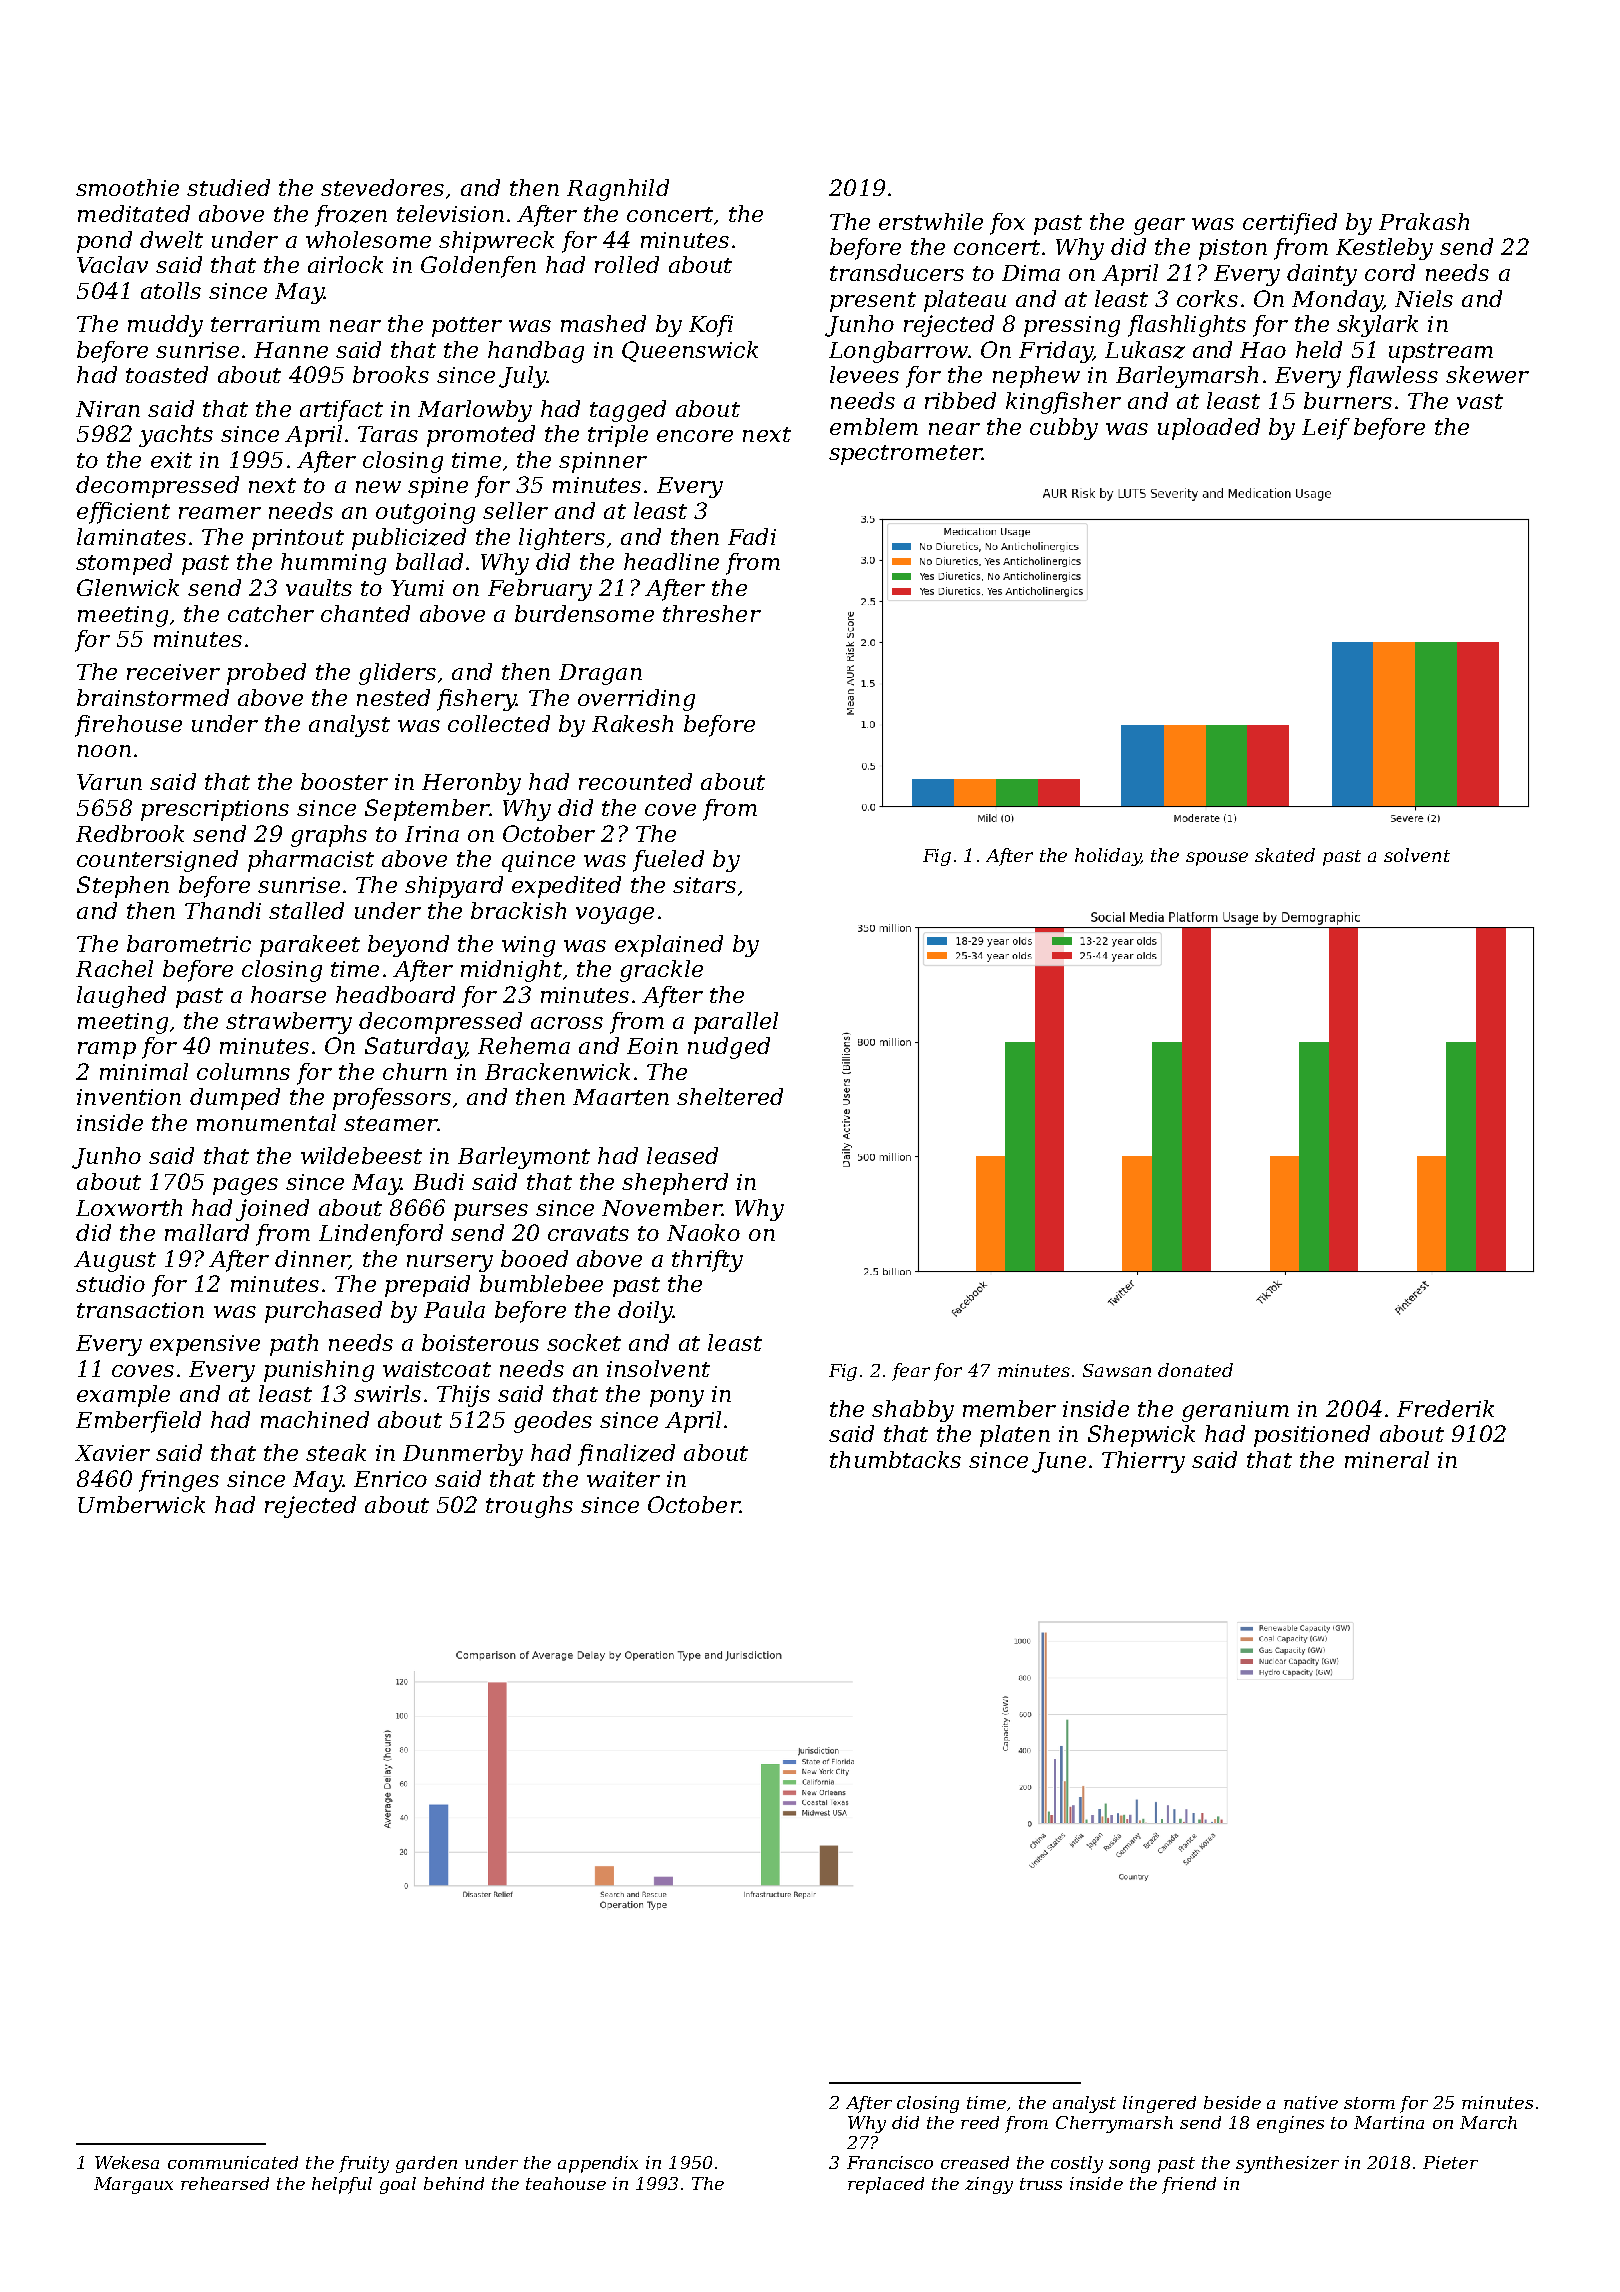 This document has width=1620, height=2292. Describe the element at coordinates (618, 190) in the document. I see `Ragnhild` at that location.
